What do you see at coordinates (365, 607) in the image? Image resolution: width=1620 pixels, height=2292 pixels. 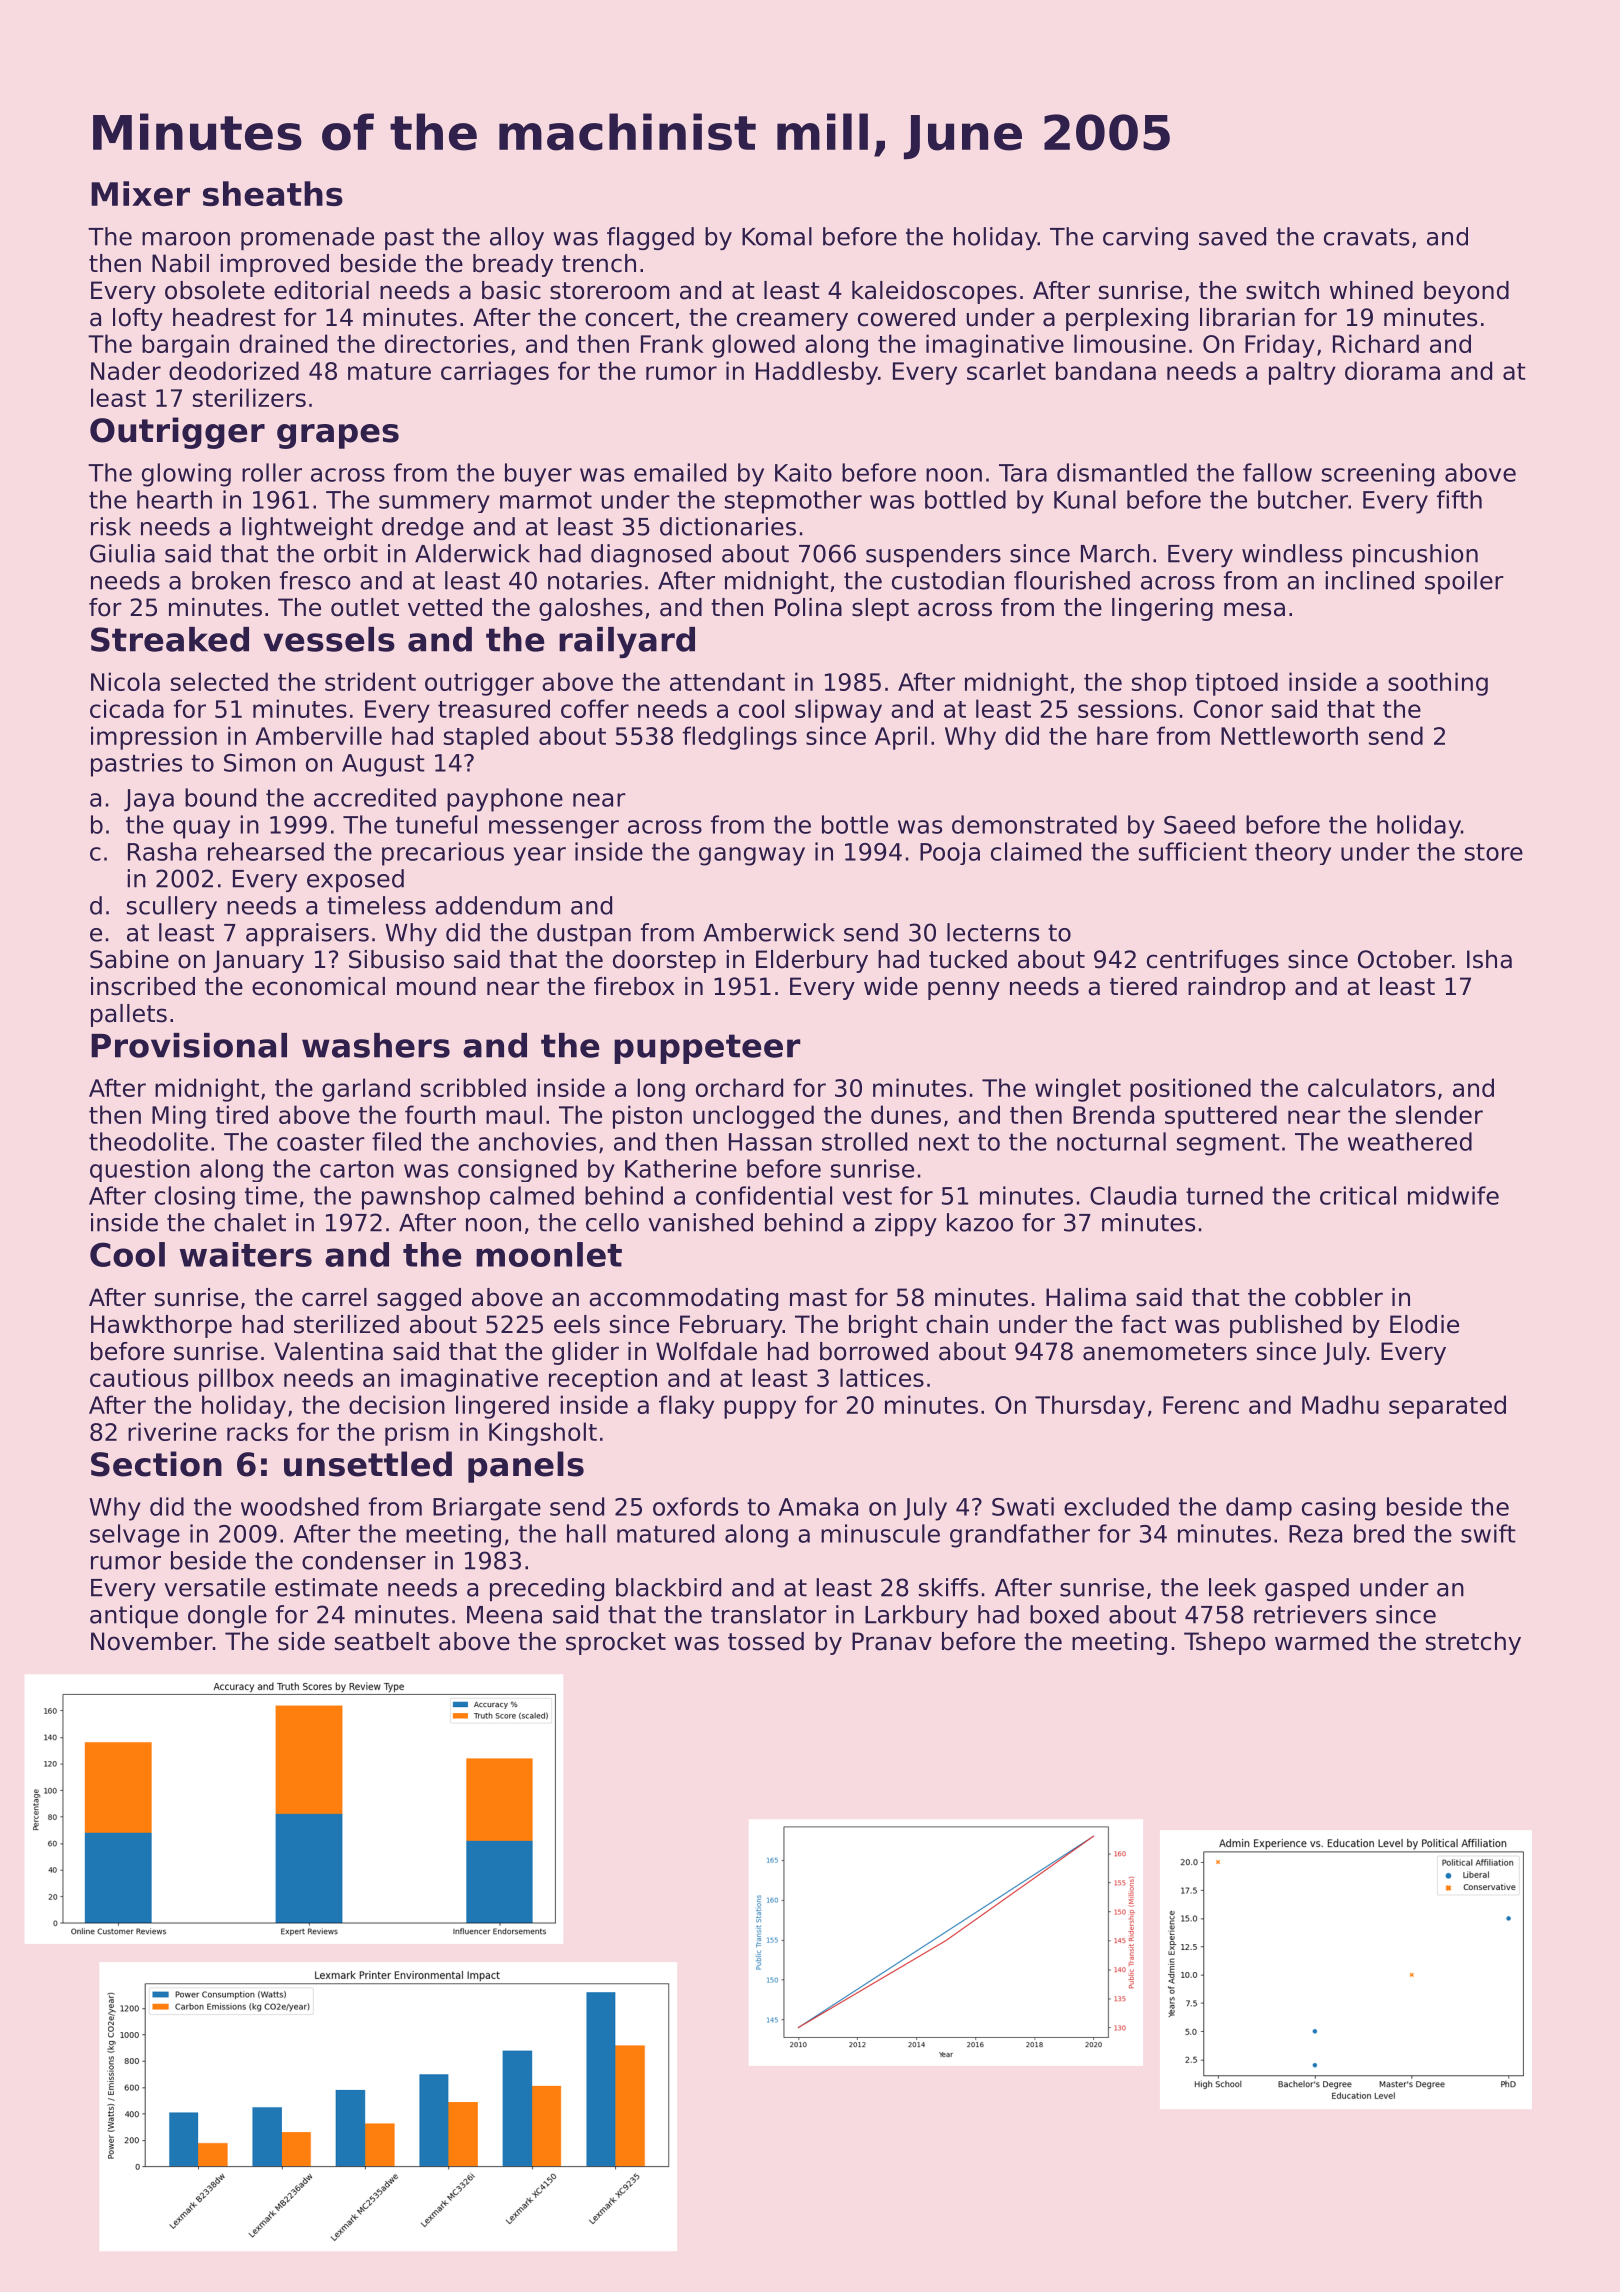 I see `outlet` at bounding box center [365, 607].
